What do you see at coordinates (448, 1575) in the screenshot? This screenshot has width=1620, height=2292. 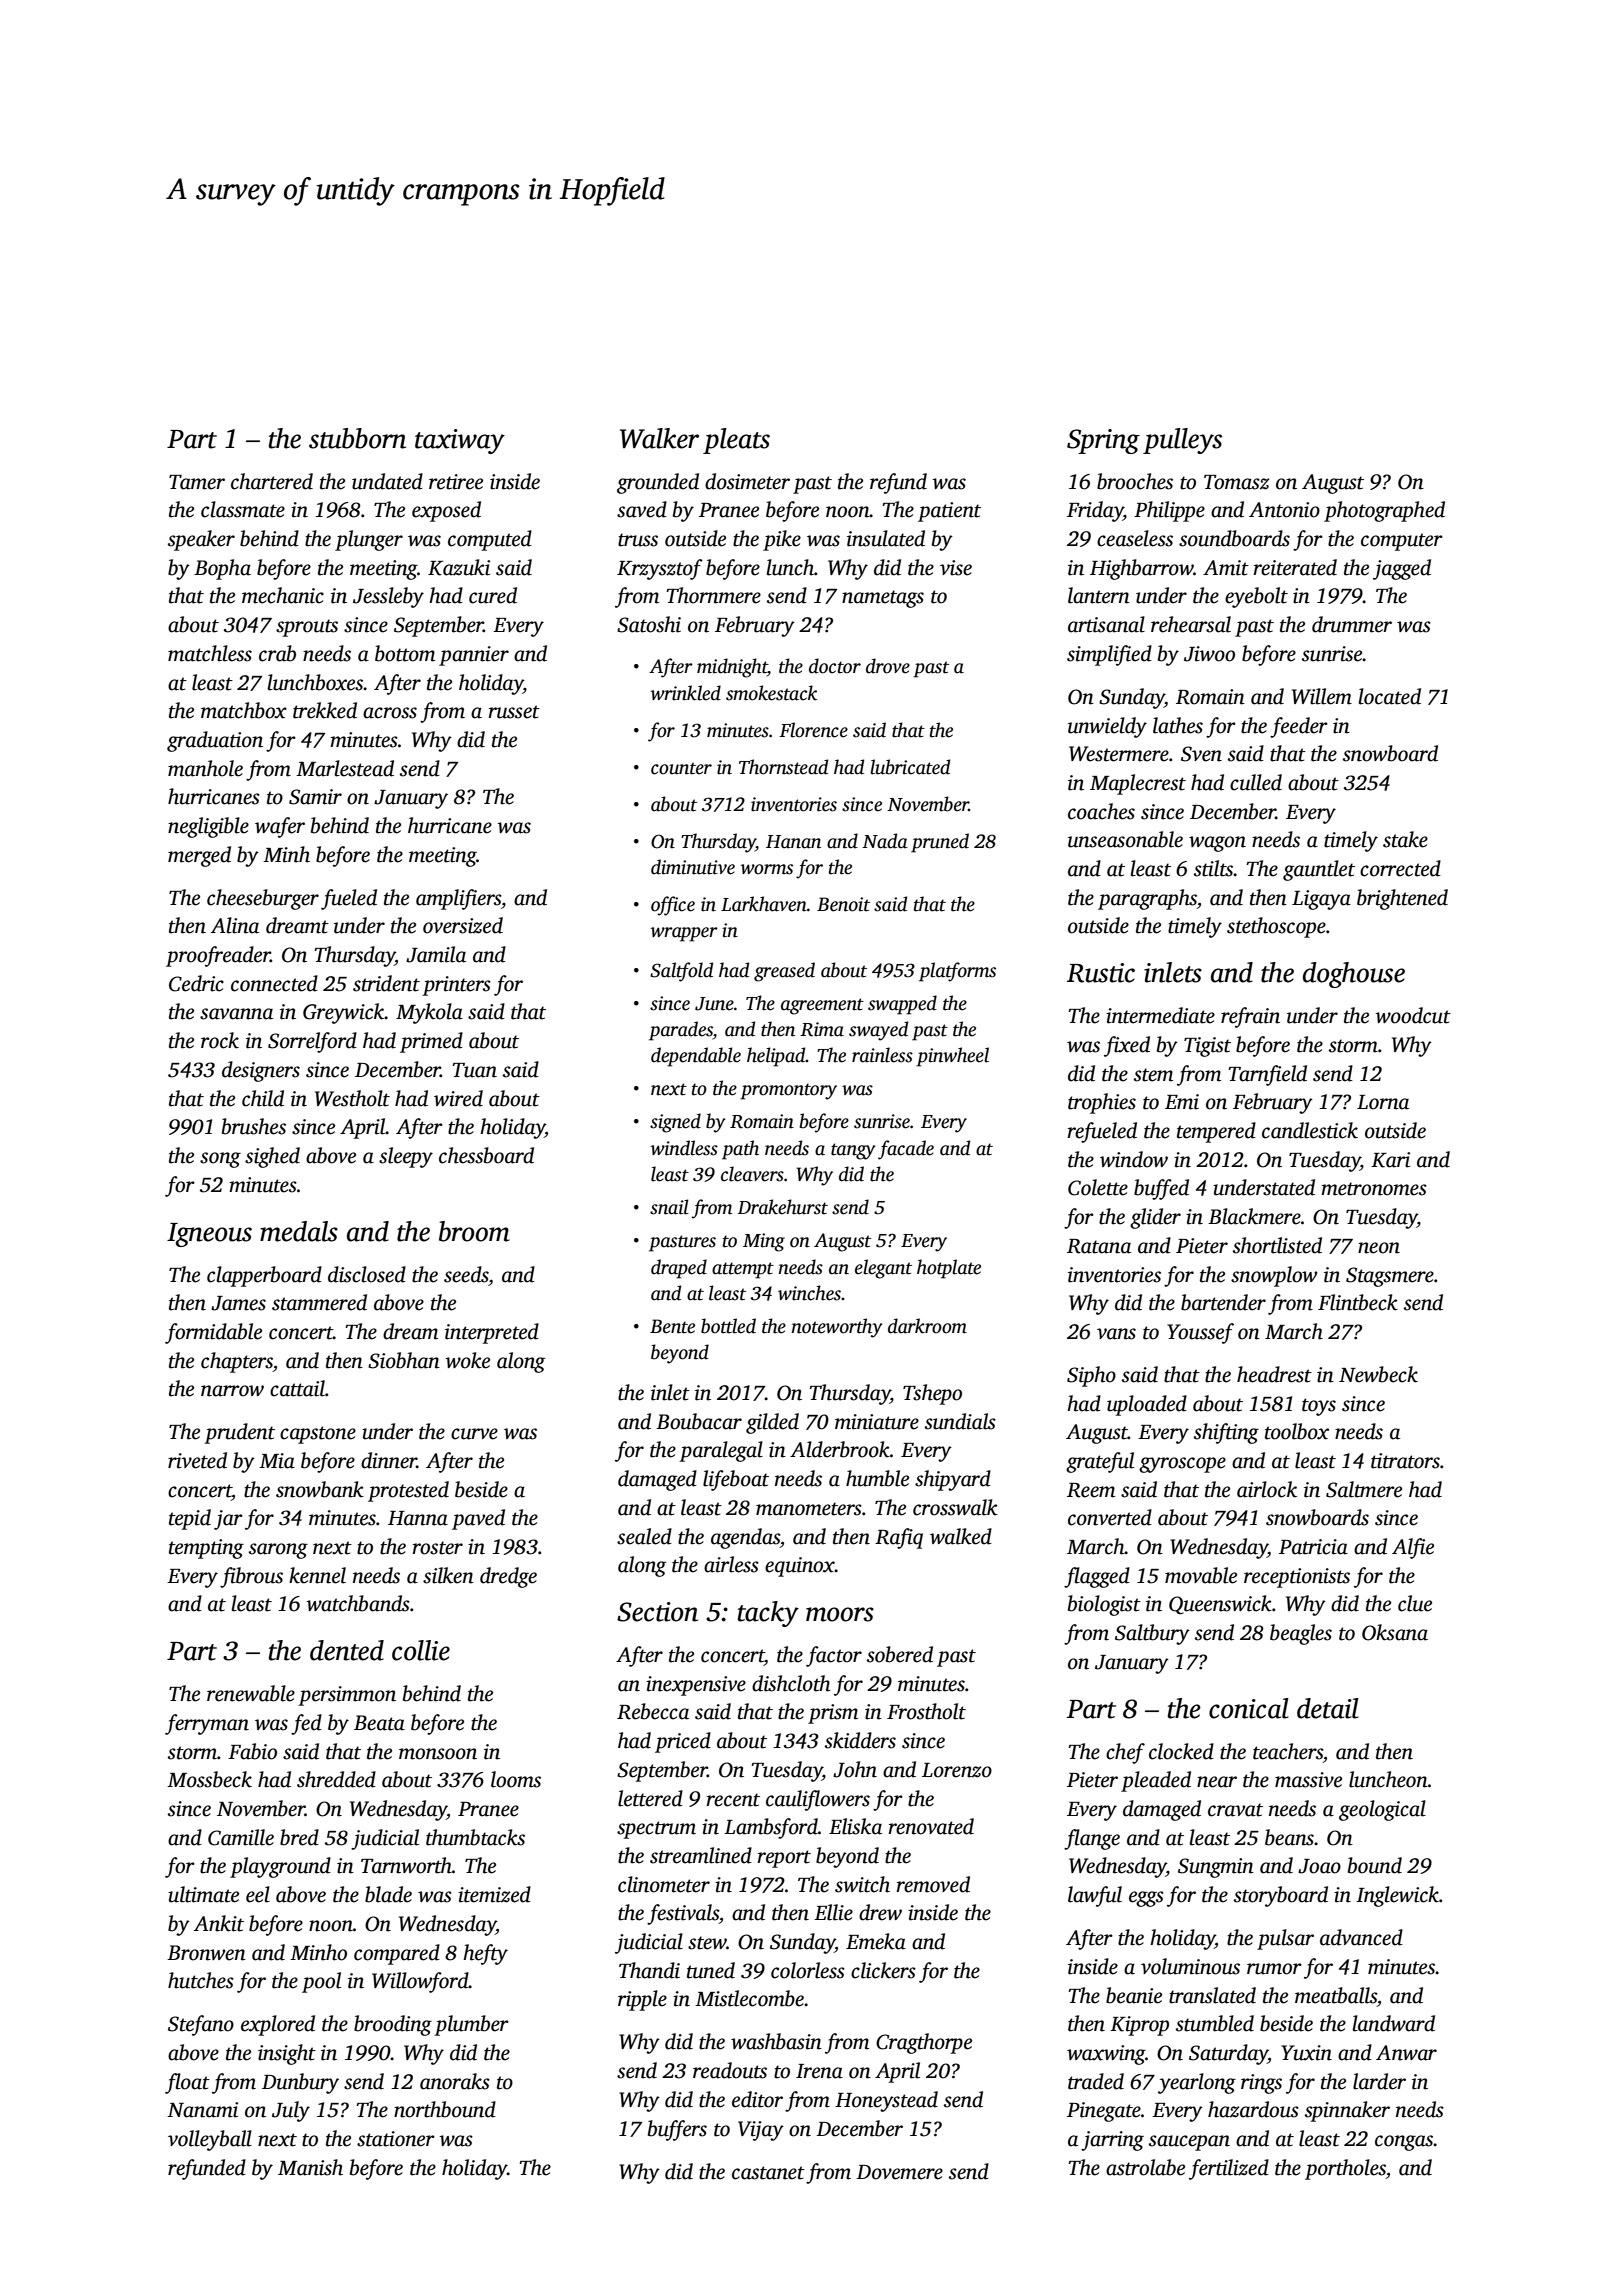 I see `silken` at bounding box center [448, 1575].
